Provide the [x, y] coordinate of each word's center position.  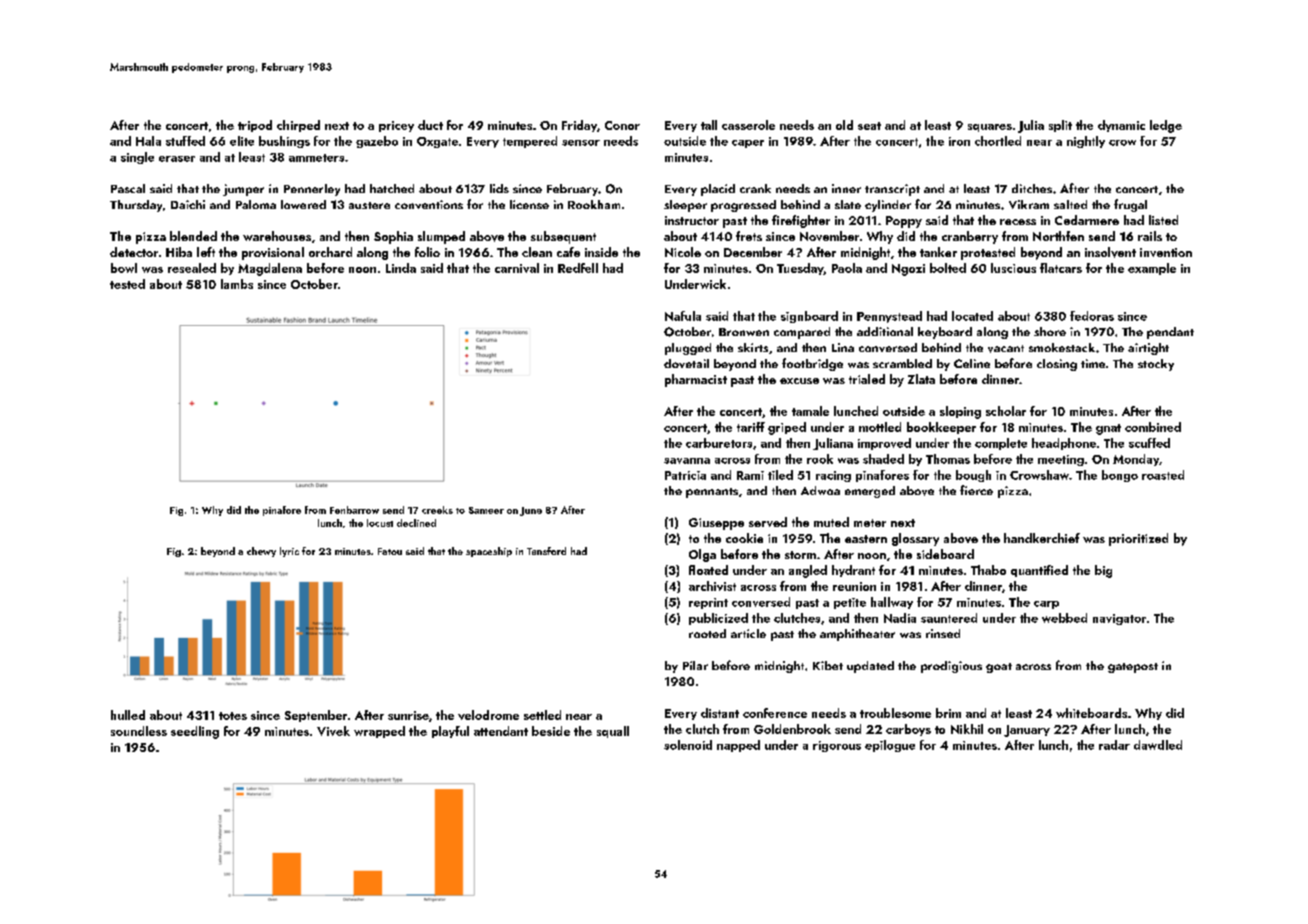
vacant [1006, 349]
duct [430, 125]
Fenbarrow [354, 510]
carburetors [719, 443]
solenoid [688, 745]
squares [990, 128]
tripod [255, 126]
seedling [195, 732]
